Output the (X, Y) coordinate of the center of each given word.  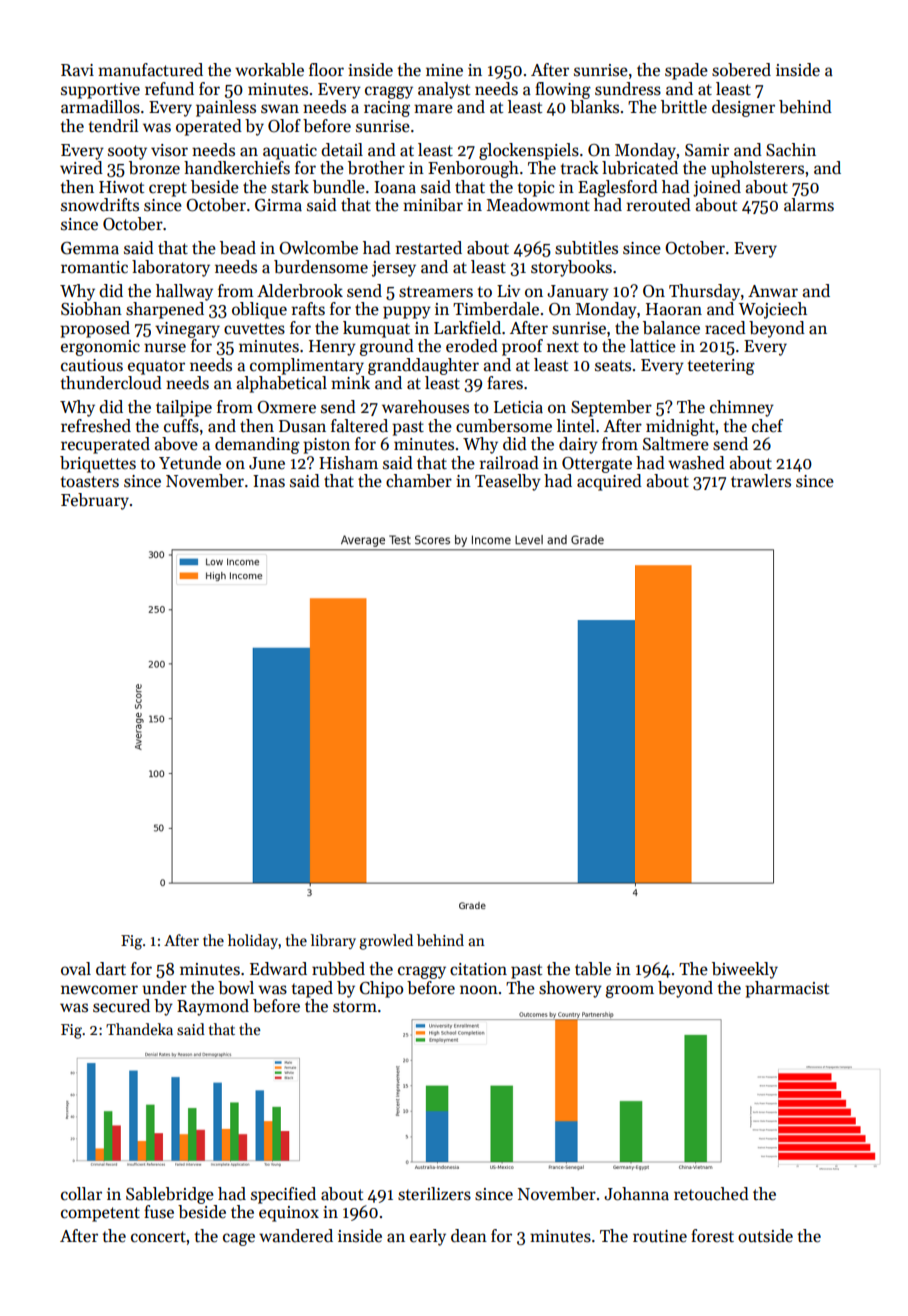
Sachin (791, 150)
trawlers (761, 481)
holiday (253, 941)
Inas (269, 481)
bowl (236, 988)
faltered (359, 426)
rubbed (338, 969)
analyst (444, 90)
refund (169, 89)
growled (386, 942)
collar (81, 1194)
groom (629, 991)
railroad (509, 463)
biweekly (745, 970)
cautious (92, 365)
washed (696, 463)
